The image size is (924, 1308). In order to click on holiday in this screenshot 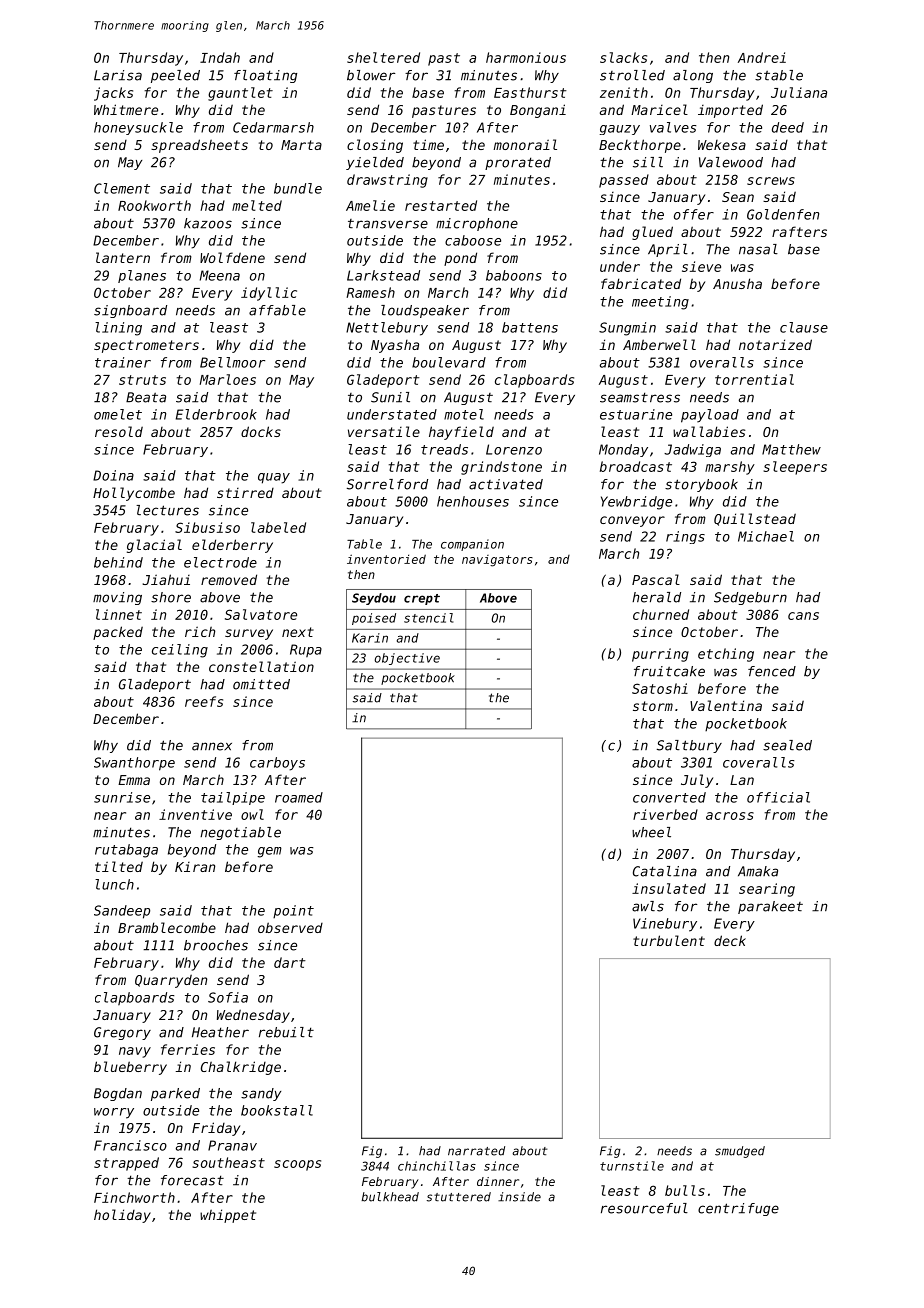, I will do `click(122, 1216)`.
